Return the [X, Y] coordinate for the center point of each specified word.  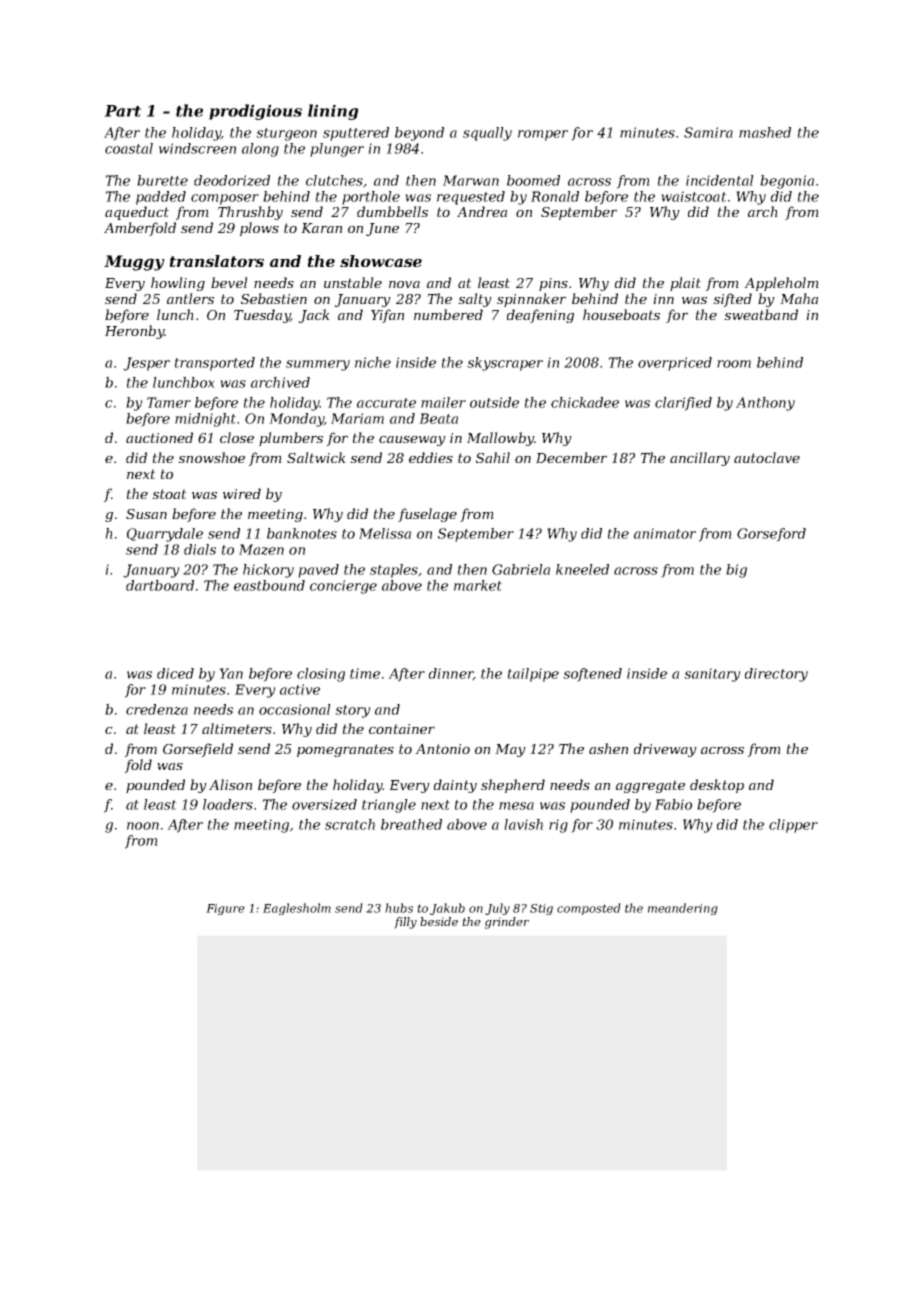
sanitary [712, 675]
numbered [448, 314]
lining [333, 112]
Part [122, 111]
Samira [708, 132]
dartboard [160, 585]
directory [776, 675]
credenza [157, 709]
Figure [225, 909]
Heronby [134, 332]
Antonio [442, 749]
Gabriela [521, 569]
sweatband [761, 314]
